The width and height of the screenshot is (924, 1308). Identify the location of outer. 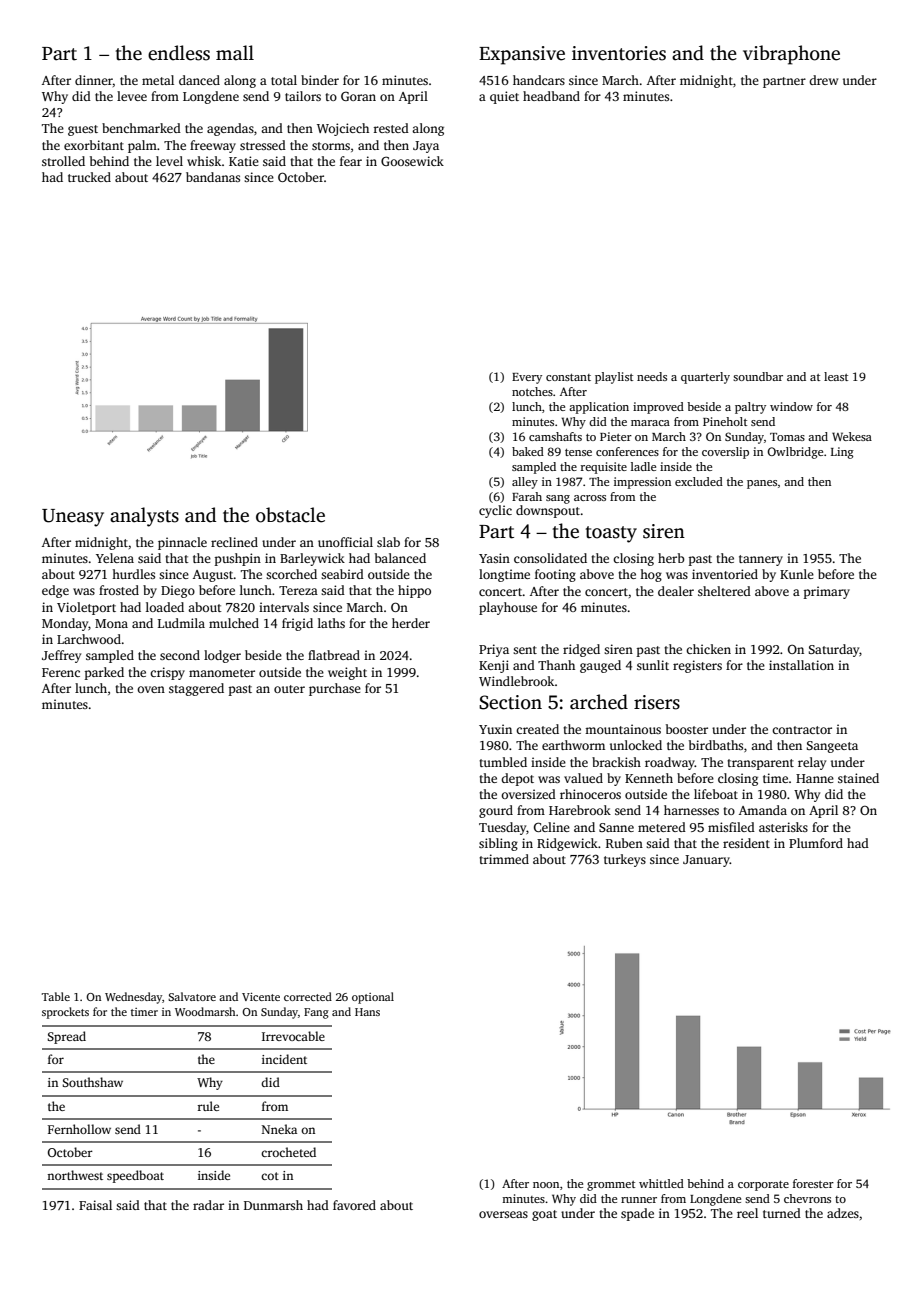
(289, 689).
